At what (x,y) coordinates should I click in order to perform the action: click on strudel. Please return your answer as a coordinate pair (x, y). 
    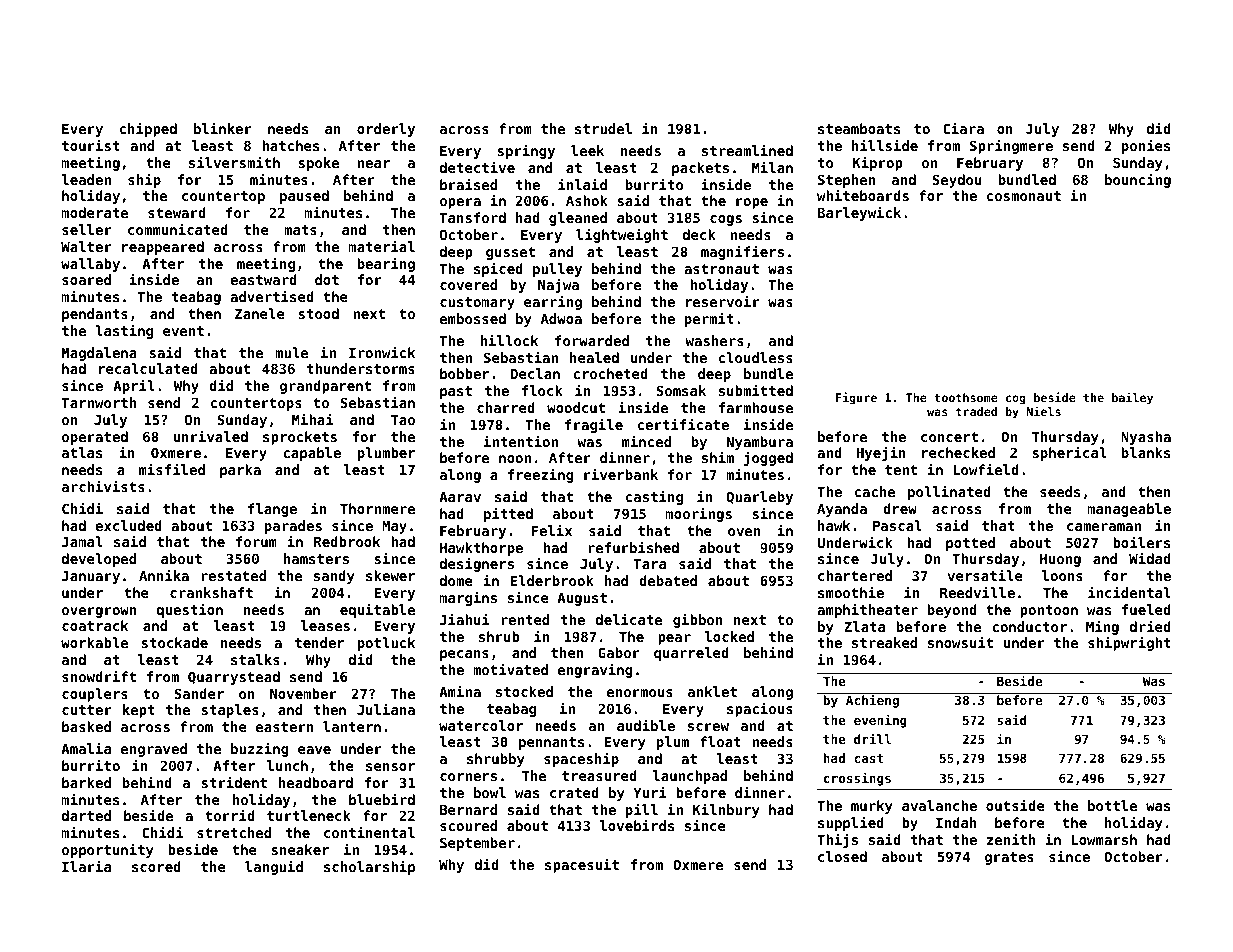
    Looking at the image, I should click on (603, 128).
